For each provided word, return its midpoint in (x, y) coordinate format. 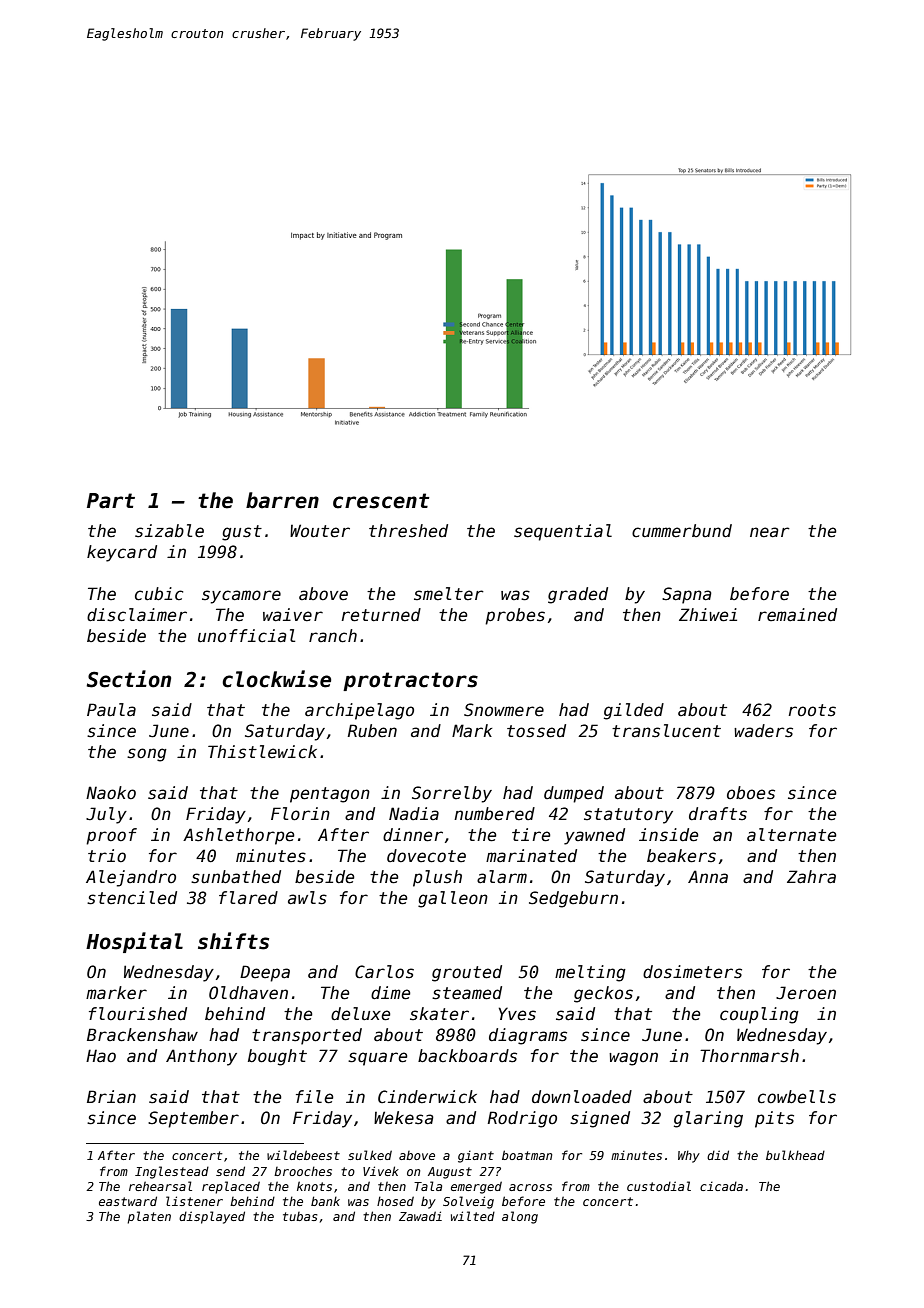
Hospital (134, 942)
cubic (159, 594)
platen (149, 1217)
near (770, 532)
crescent (381, 501)
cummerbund (682, 531)
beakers (681, 856)
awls (307, 898)
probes (515, 616)
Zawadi (420, 1216)
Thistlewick (262, 752)
